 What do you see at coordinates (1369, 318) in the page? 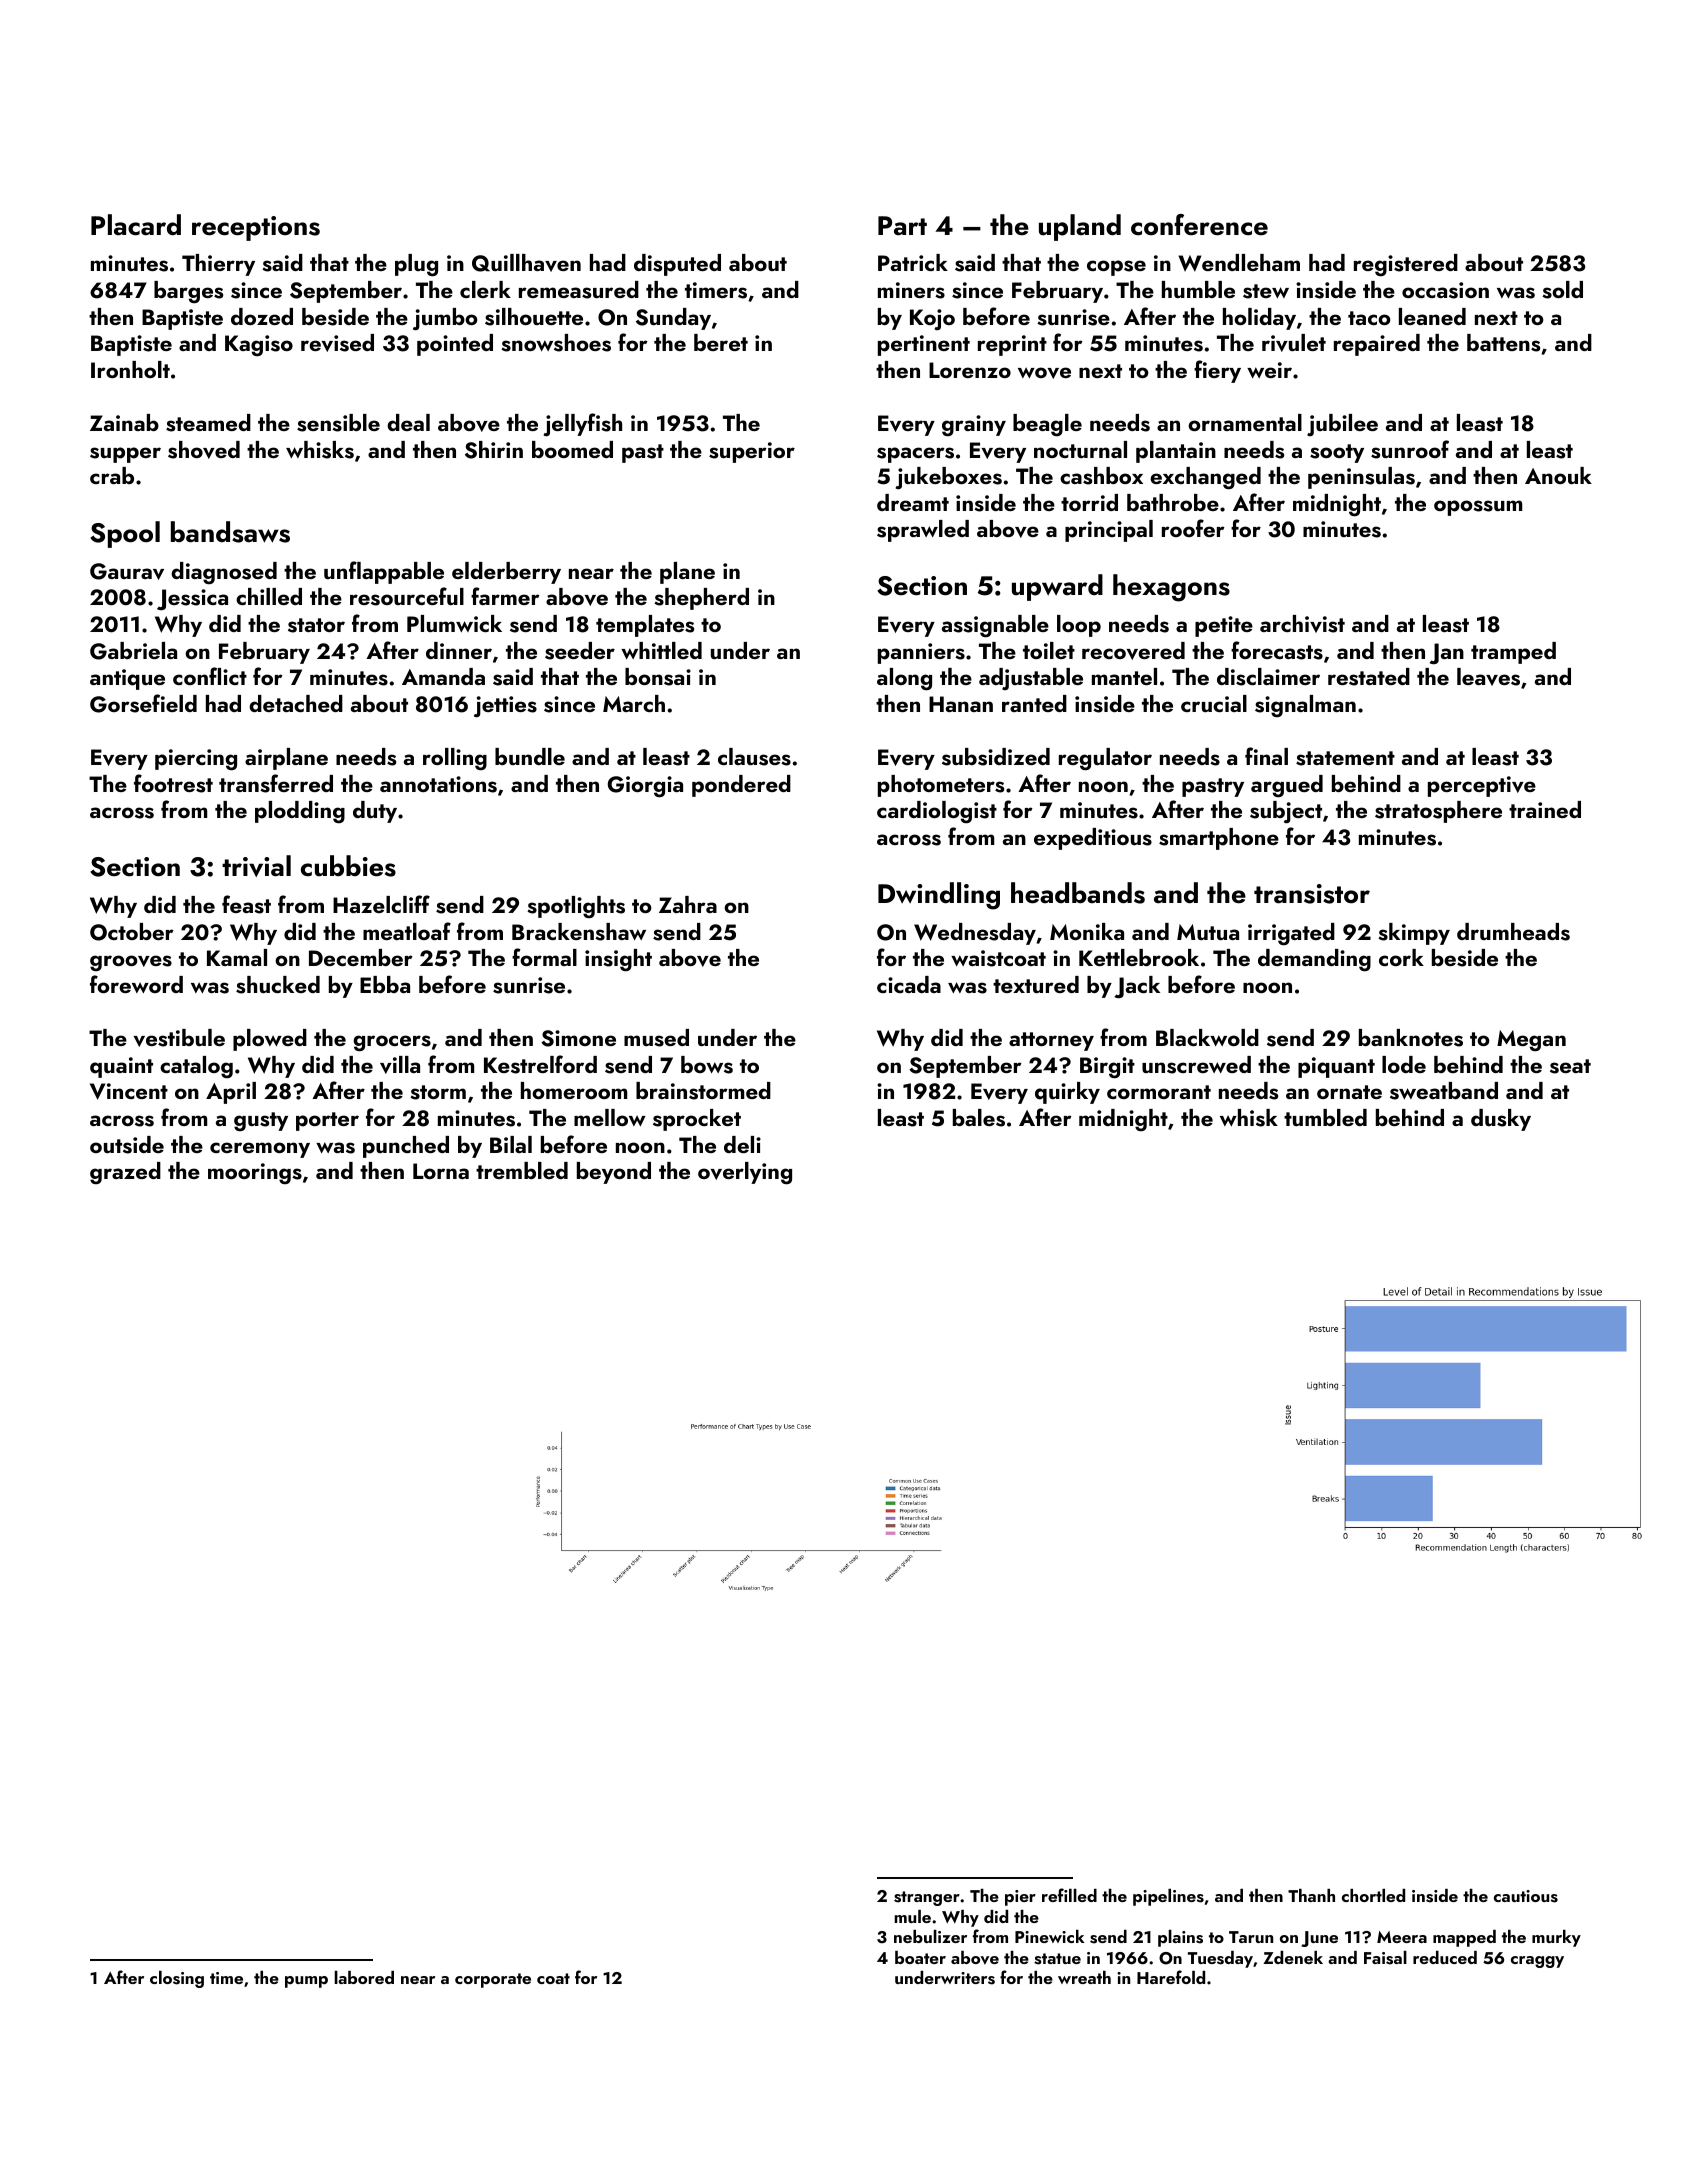
I see `taco` at bounding box center [1369, 318].
